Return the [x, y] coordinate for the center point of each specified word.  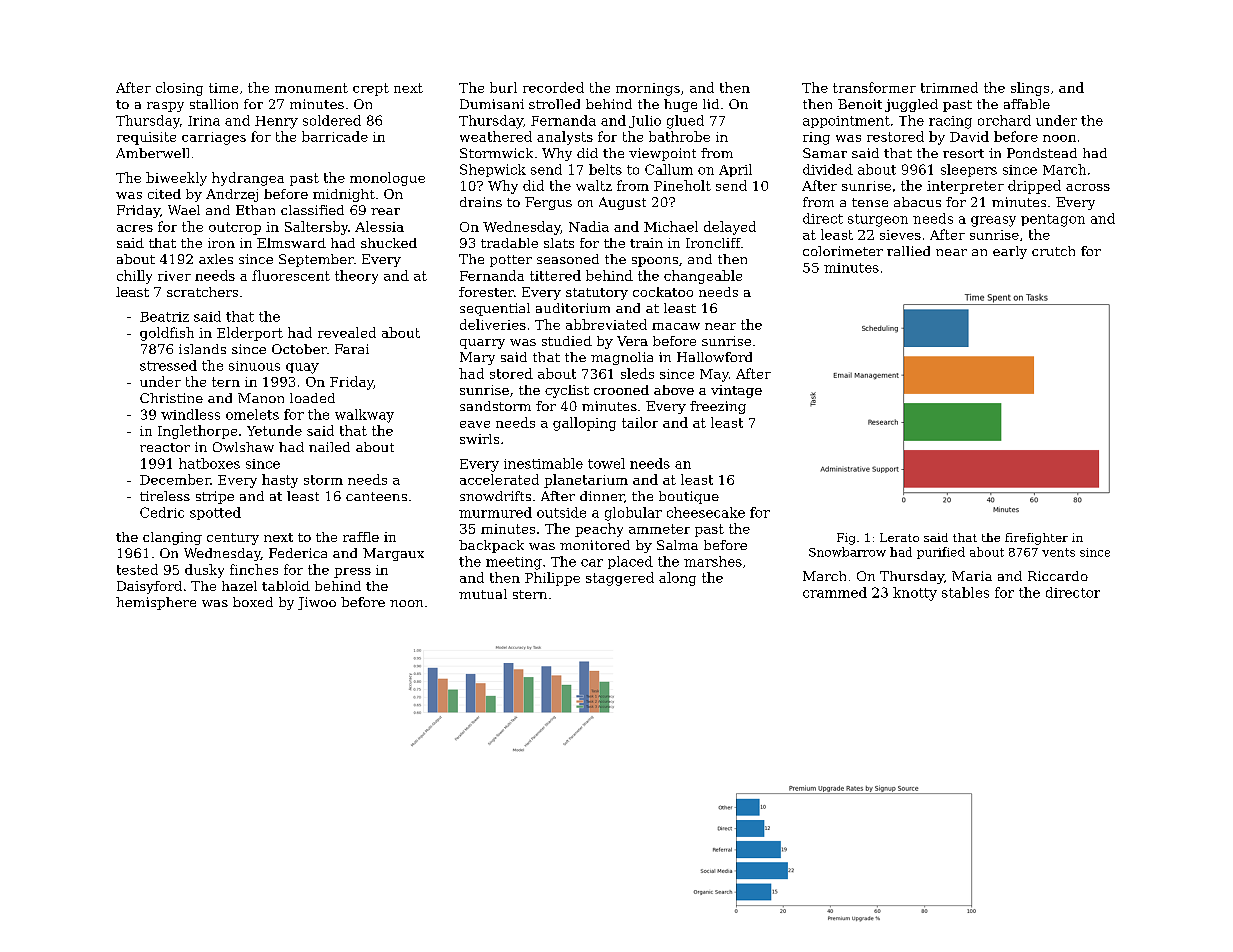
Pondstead [1042, 153]
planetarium [586, 481]
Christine [171, 398]
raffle [361, 537]
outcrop [235, 228]
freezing [718, 407]
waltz [594, 185]
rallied [908, 251]
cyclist [567, 391]
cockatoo [663, 292]
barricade [335, 136]
